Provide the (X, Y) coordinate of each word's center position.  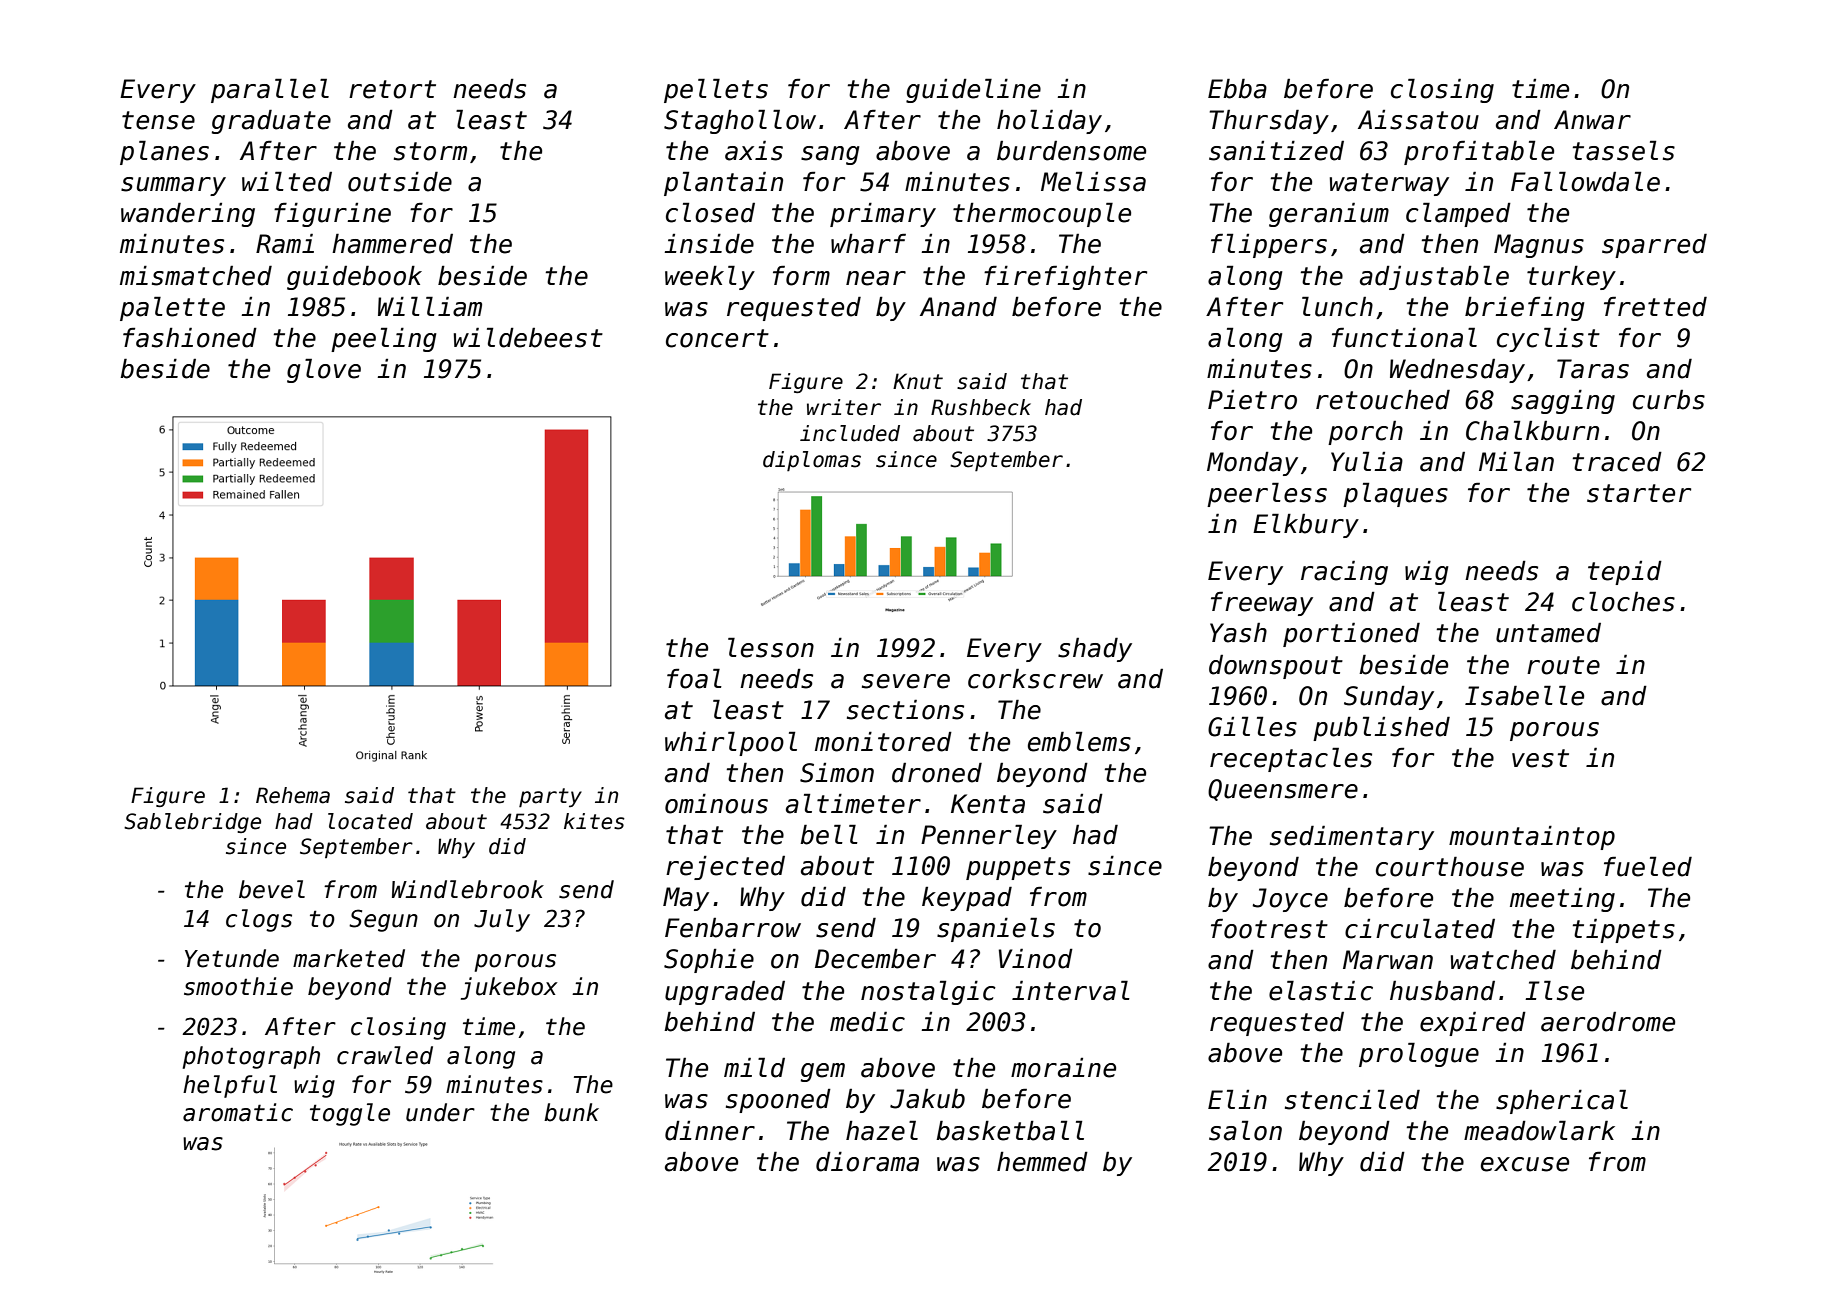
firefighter (1065, 277)
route (1563, 665)
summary (173, 186)
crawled (385, 1055)
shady (1095, 650)
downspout (1276, 667)
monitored (883, 742)
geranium (1329, 215)
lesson (771, 647)
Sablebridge (192, 823)
